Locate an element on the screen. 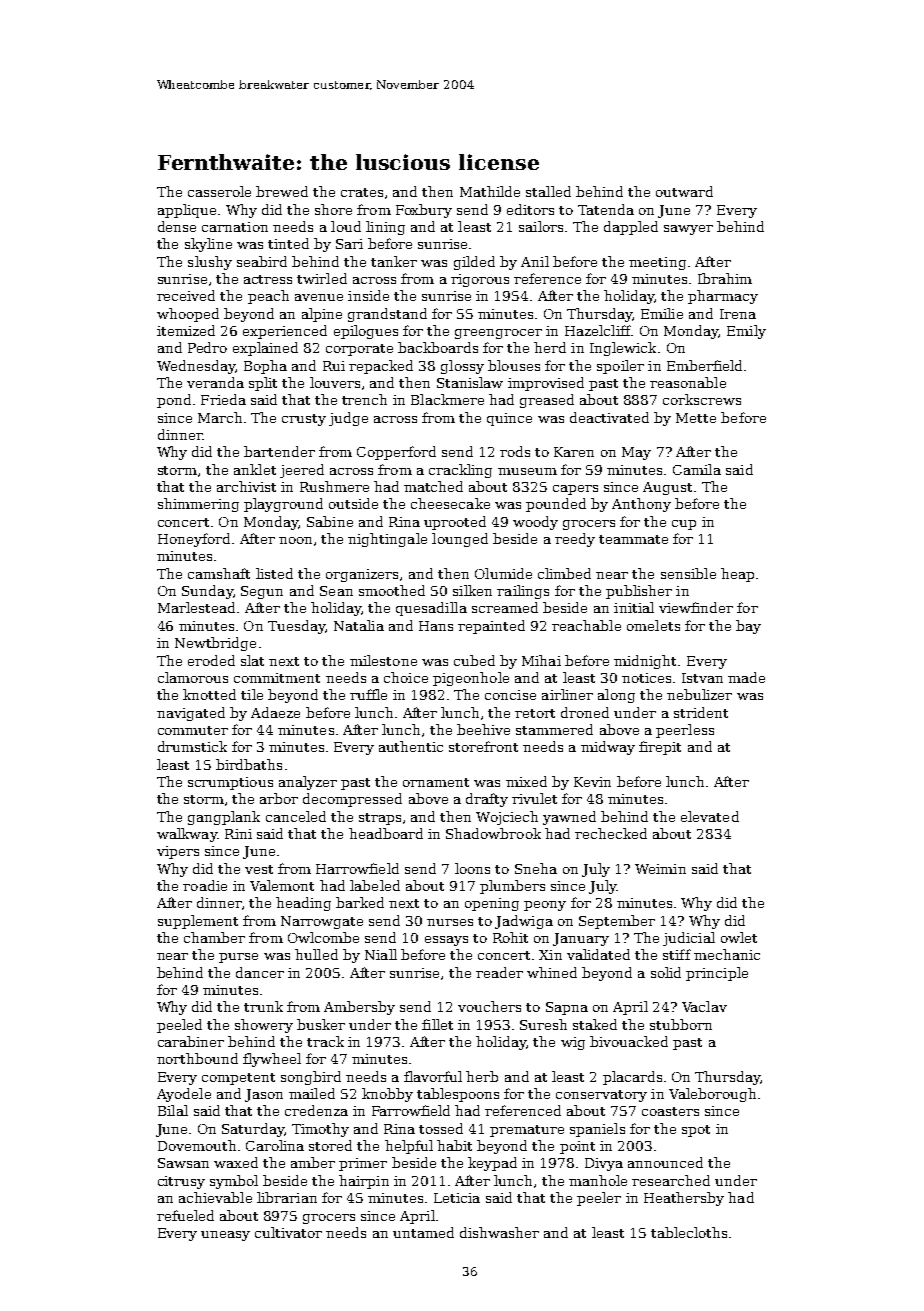 This screenshot has width=924, height=1311. Natalia is located at coordinates (359, 625).
